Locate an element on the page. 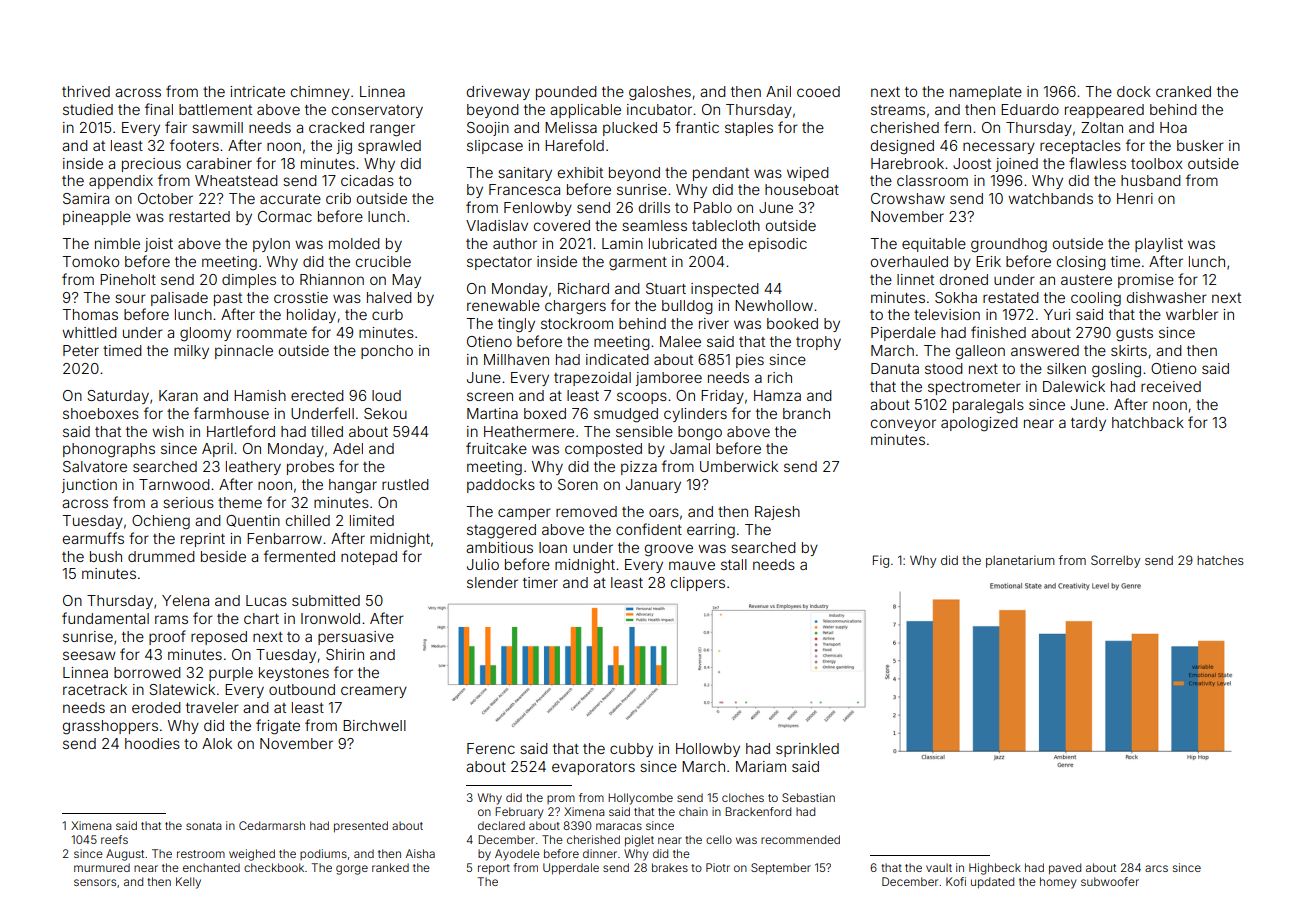  planetarium is located at coordinates (1020, 561).
